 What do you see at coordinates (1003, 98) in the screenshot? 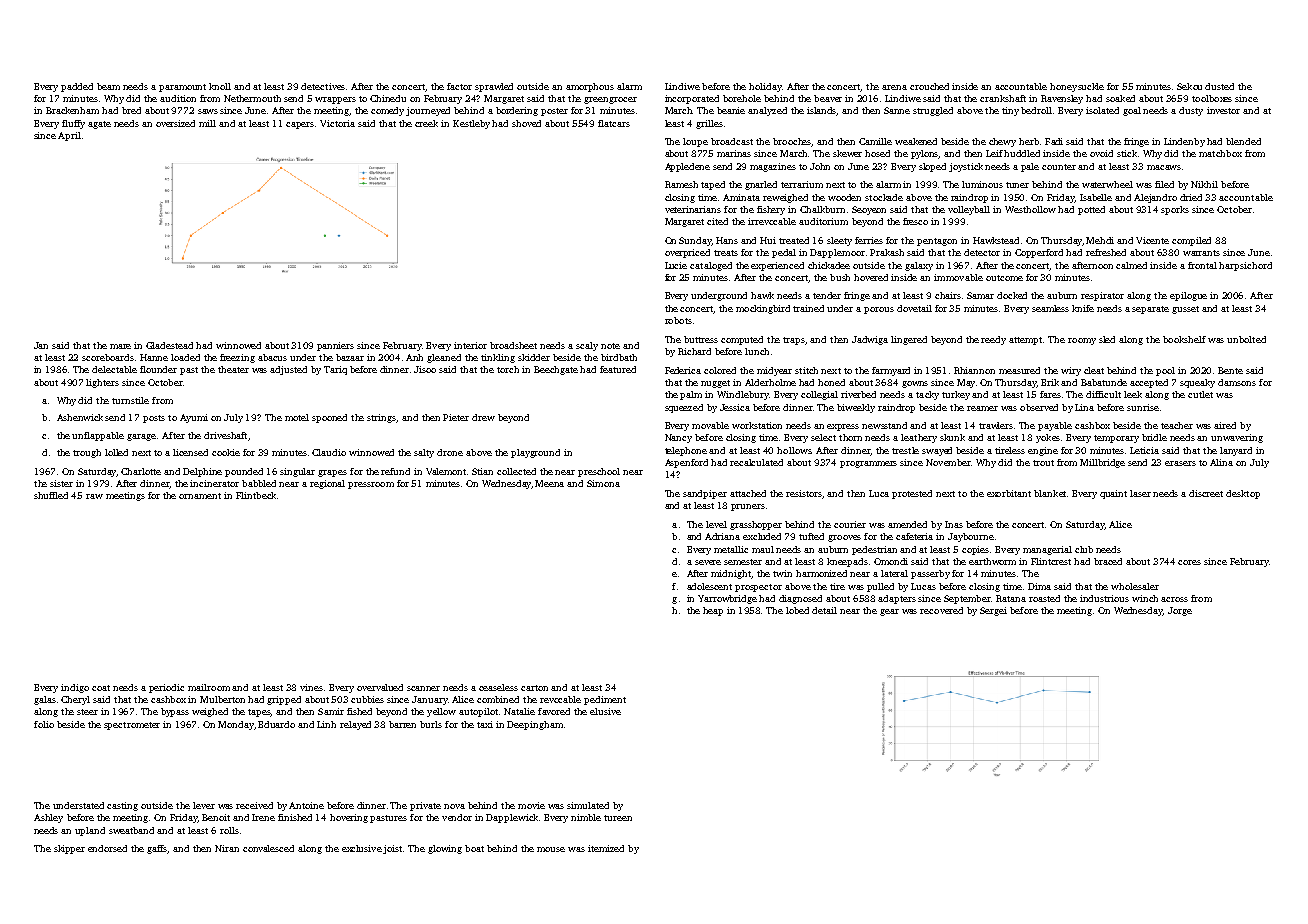
I see `crankshaft` at bounding box center [1003, 98].
